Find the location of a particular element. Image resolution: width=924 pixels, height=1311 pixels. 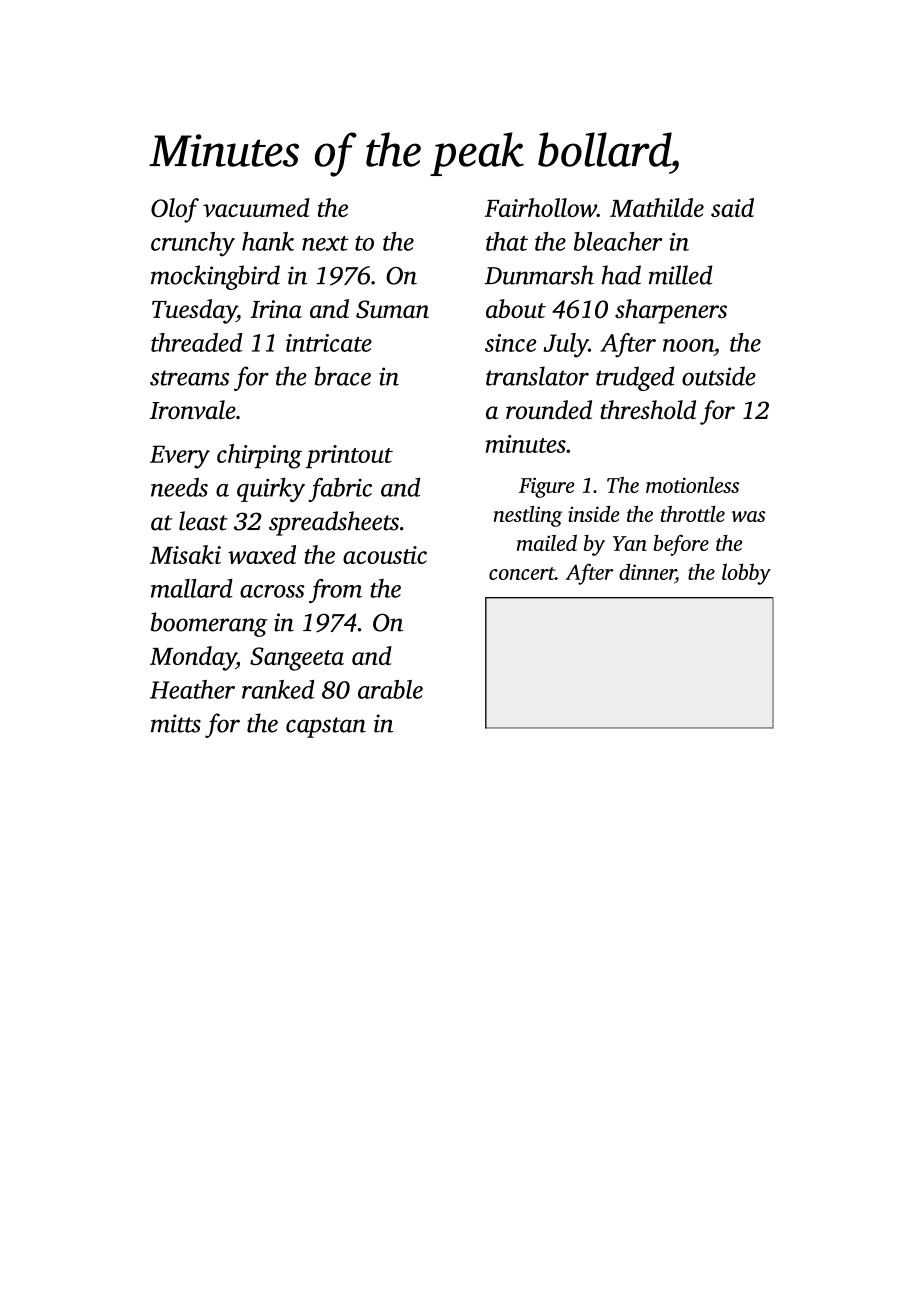

Olof is located at coordinates (175, 210).
